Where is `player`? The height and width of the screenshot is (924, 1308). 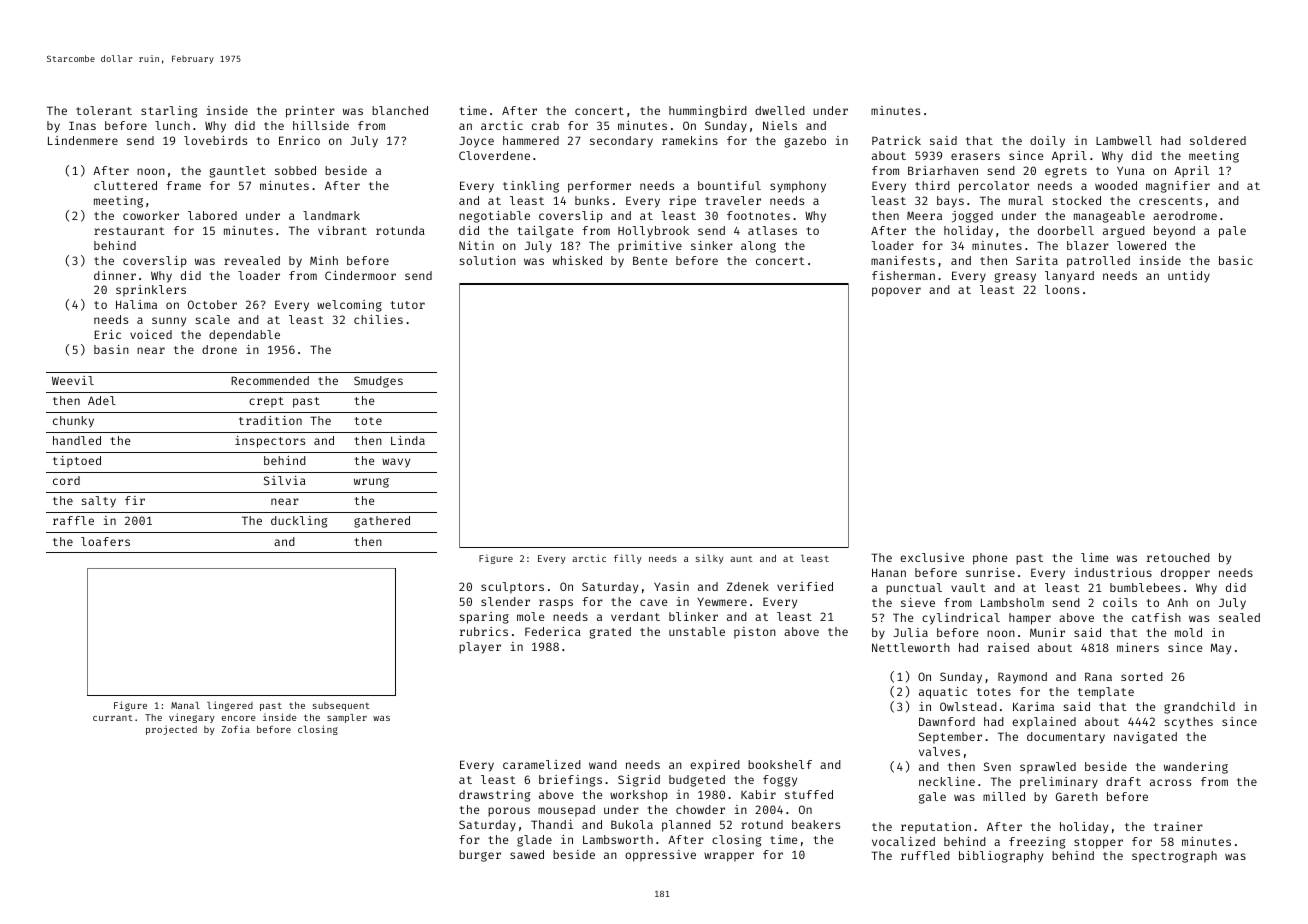
player is located at coordinates (480, 648).
